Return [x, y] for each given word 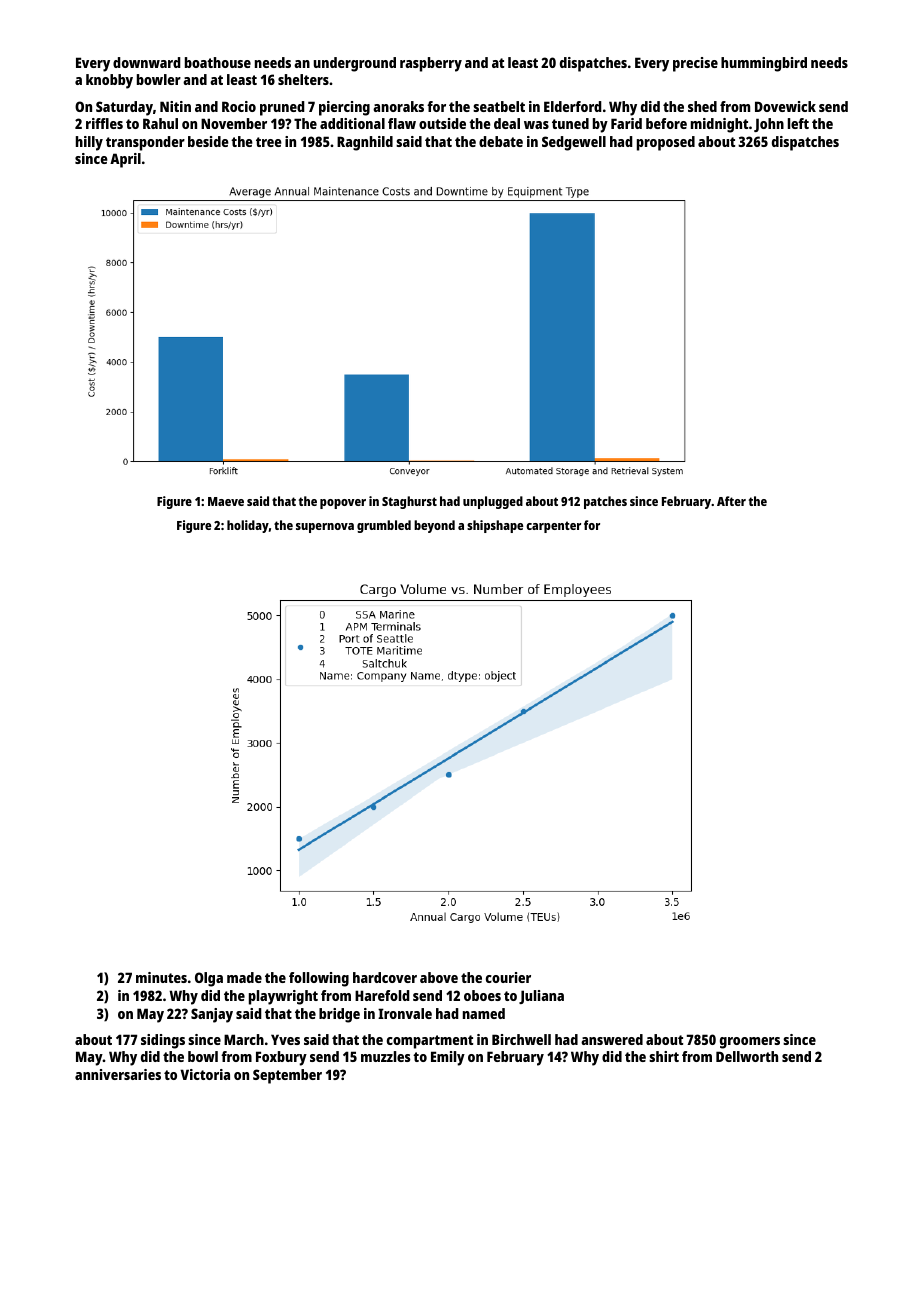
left [798, 123]
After [731, 501]
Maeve [226, 501]
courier [508, 977]
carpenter [553, 527]
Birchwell [521, 1039]
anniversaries [118, 1074]
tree [269, 142]
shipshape [495, 526]
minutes [161, 977]
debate [501, 141]
